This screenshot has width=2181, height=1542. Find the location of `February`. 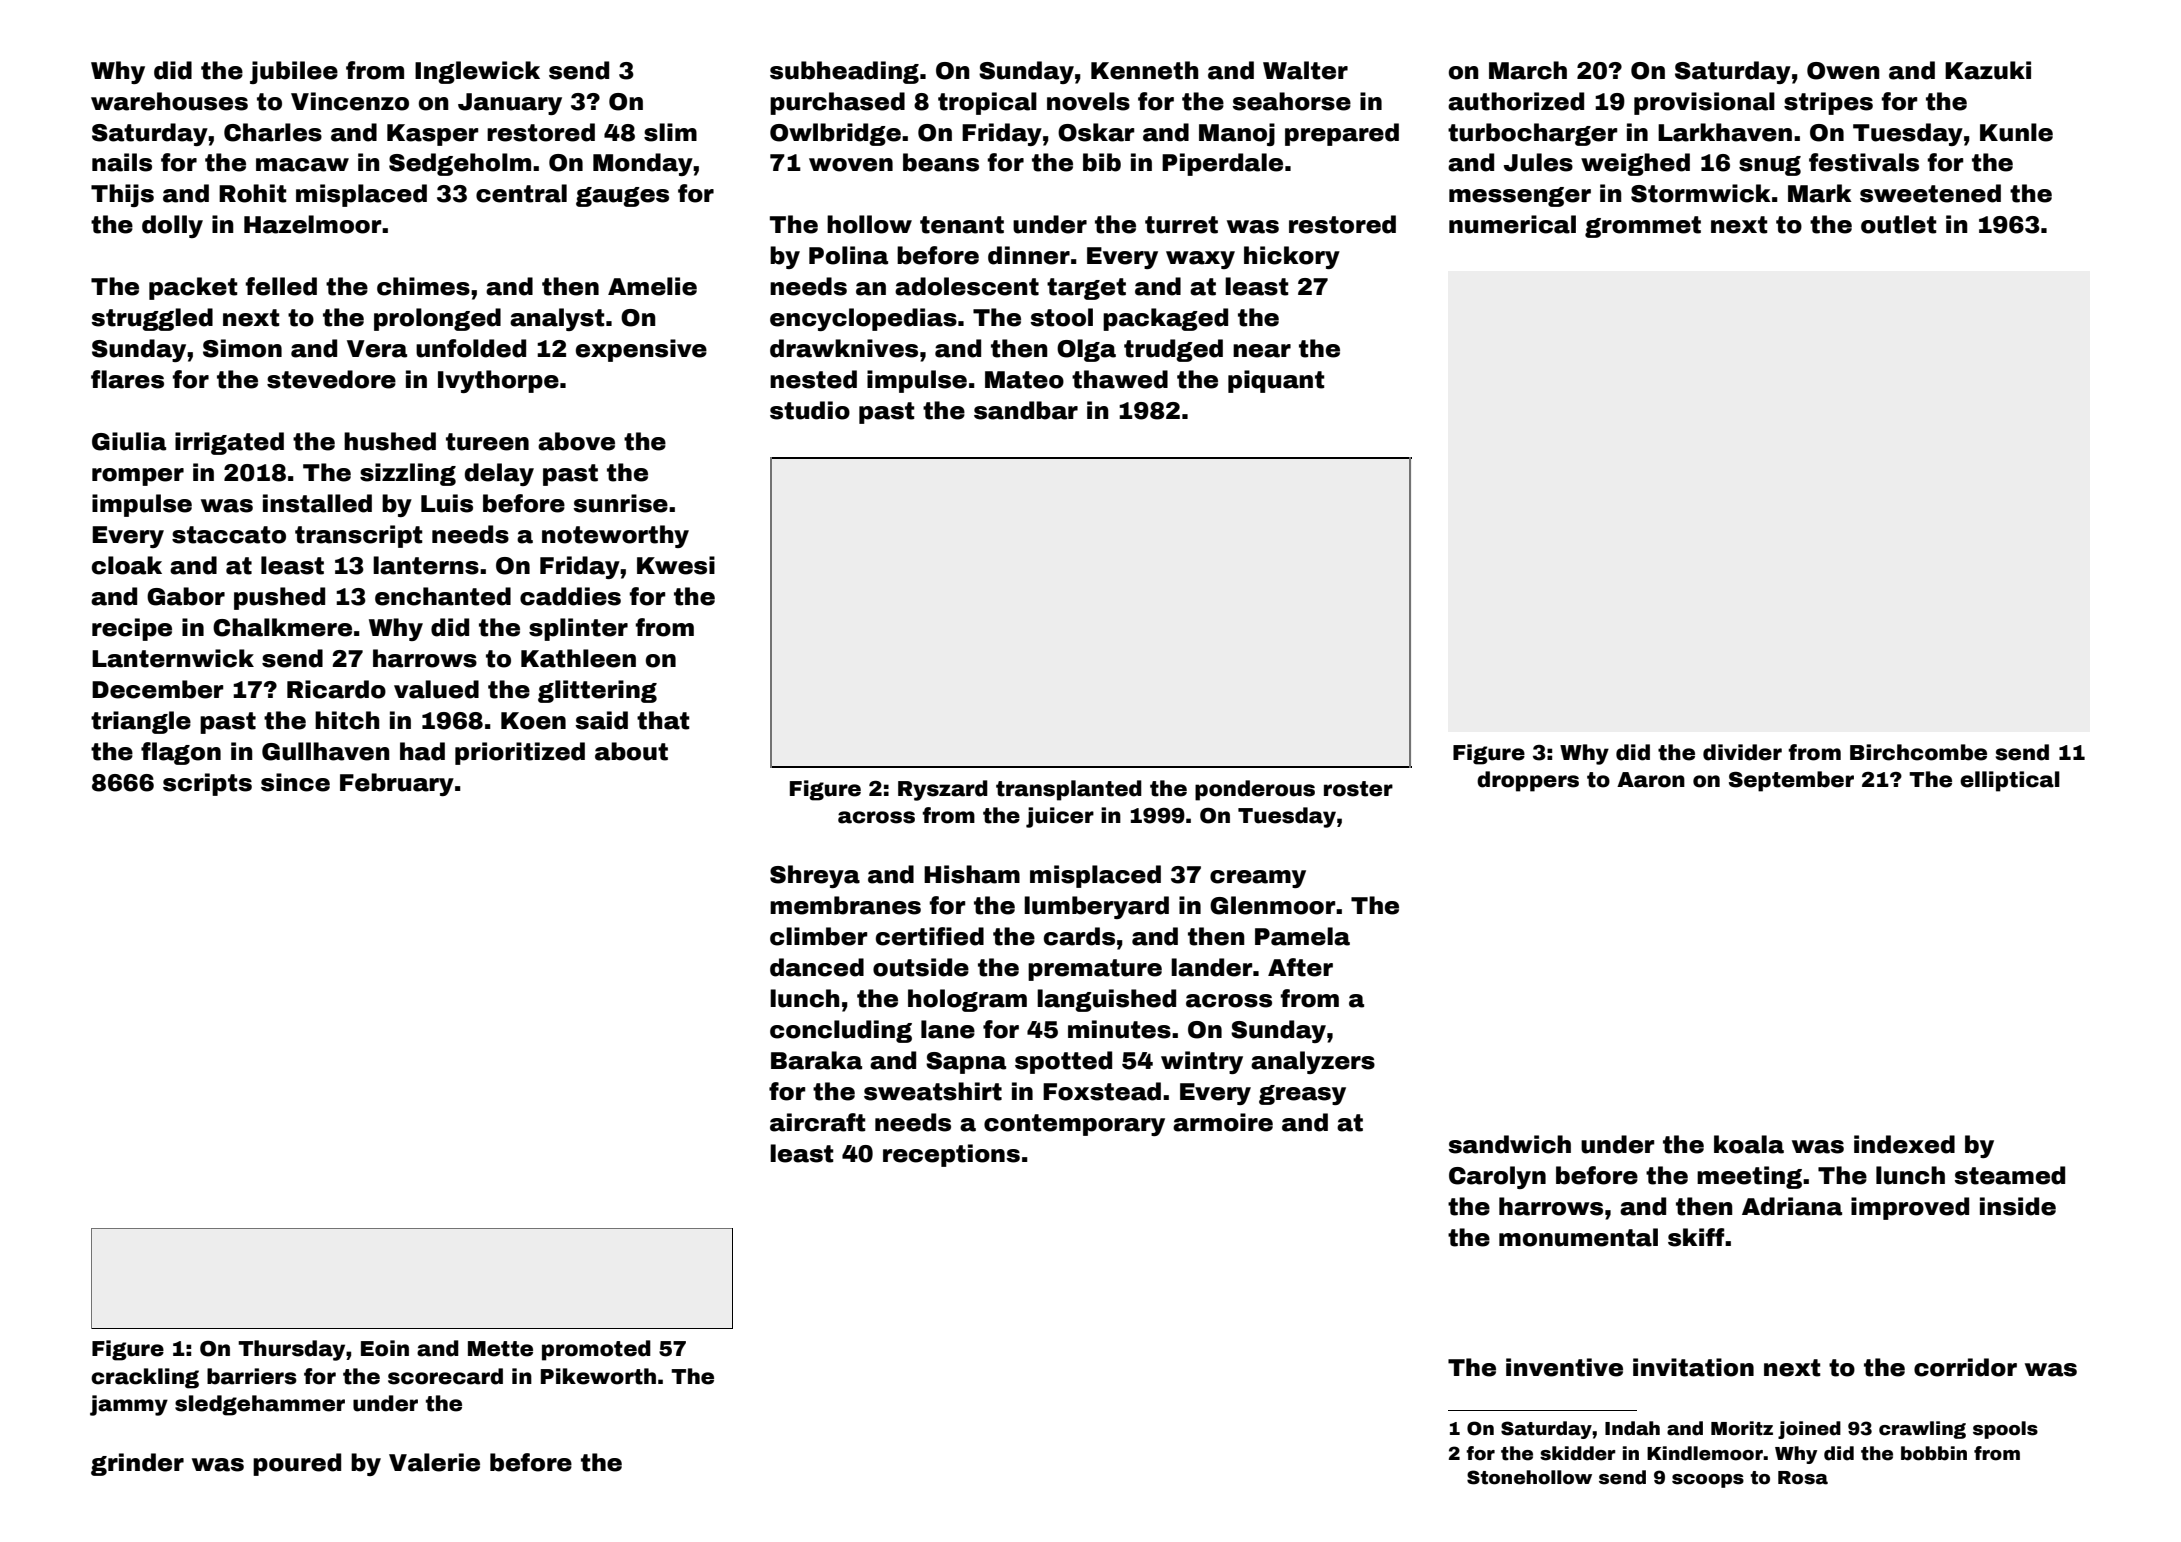

February is located at coordinates (397, 784).
